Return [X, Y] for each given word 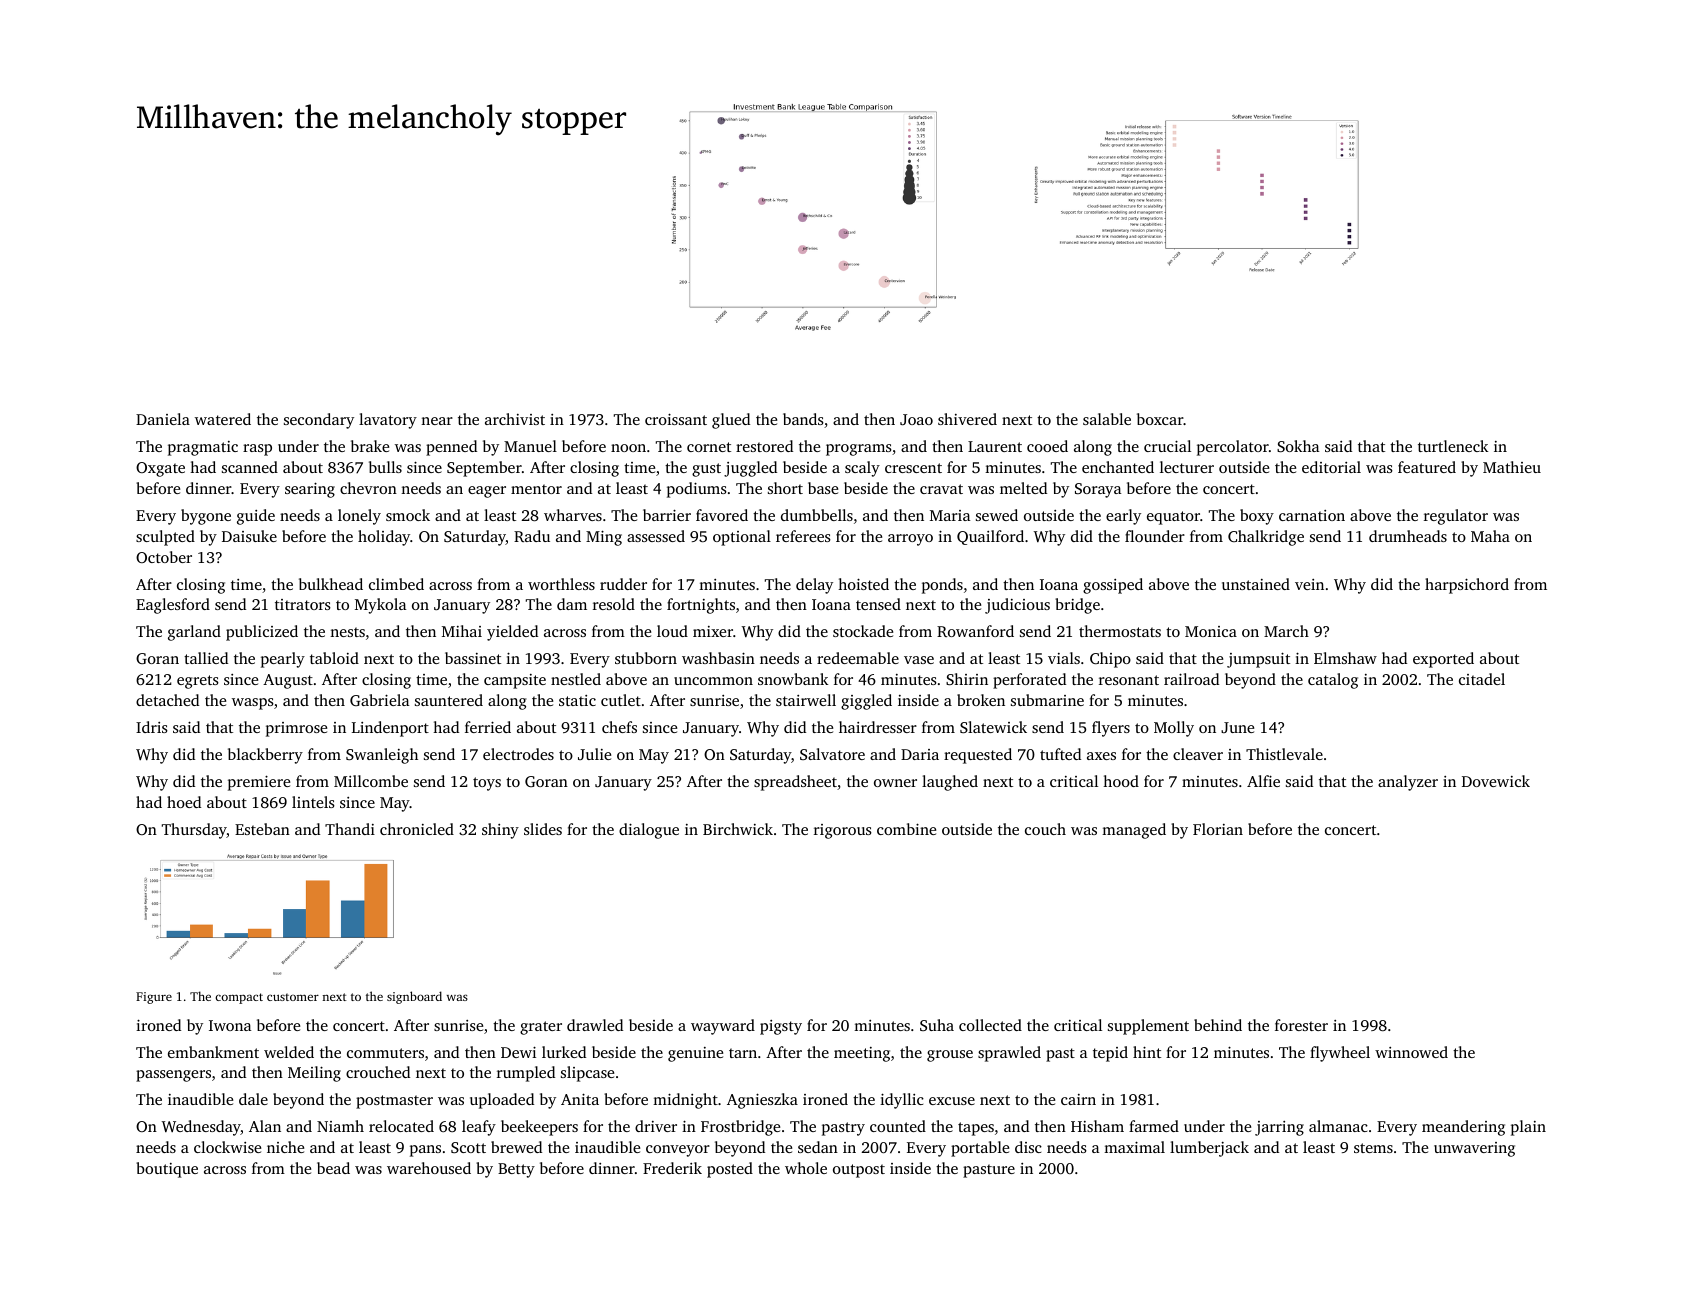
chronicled [417, 829]
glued [731, 421]
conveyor [678, 1151]
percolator [1233, 448]
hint [1147, 1052]
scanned [250, 467]
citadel [1482, 679]
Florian [1218, 829]
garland [194, 633]
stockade [863, 631]
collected [990, 1025]
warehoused [429, 1168]
